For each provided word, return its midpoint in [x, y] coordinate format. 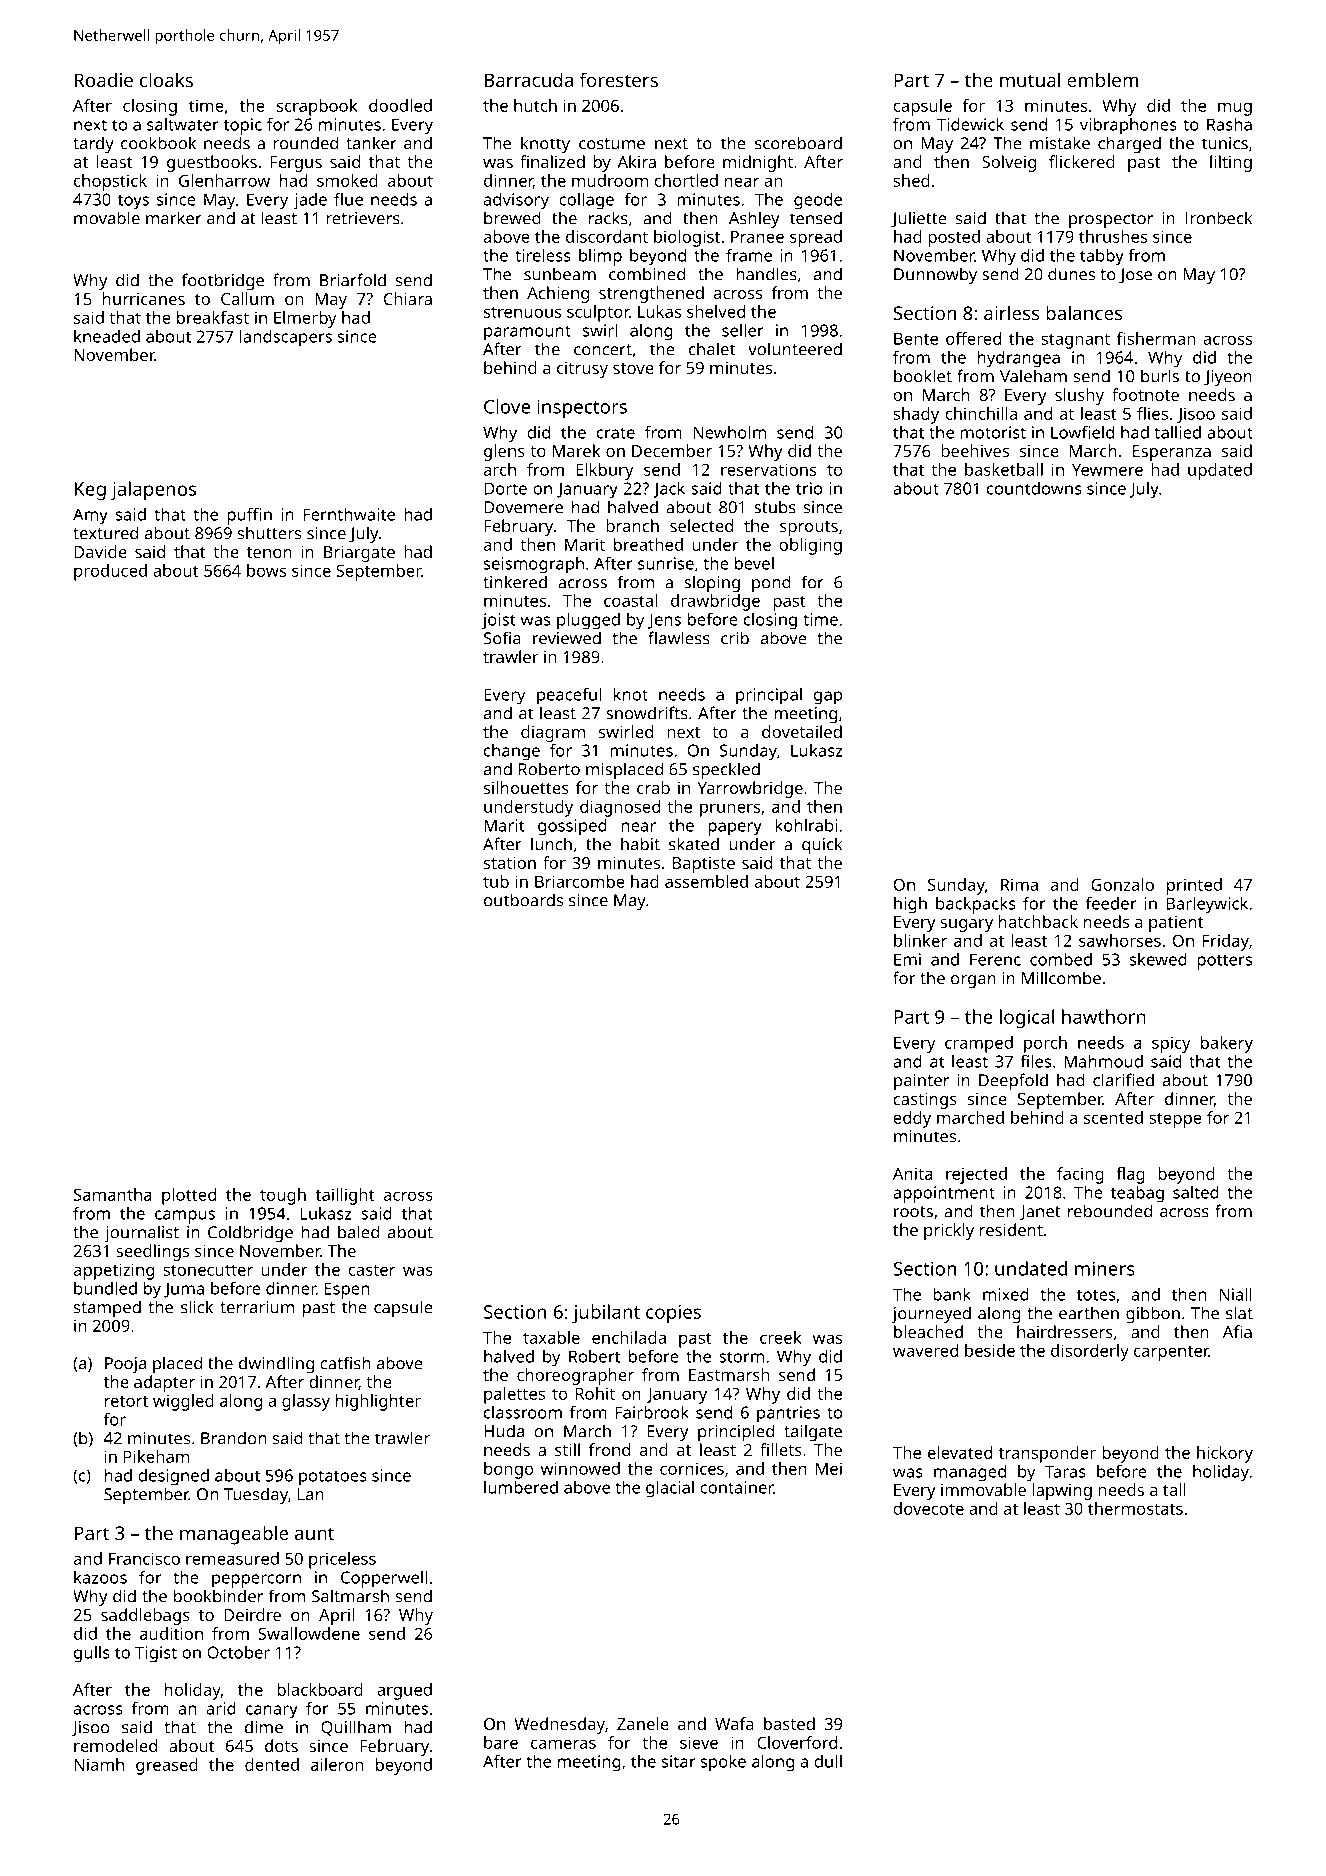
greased [167, 1766]
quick [822, 846]
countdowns [1034, 488]
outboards [523, 900]
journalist [141, 1233]
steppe [1175, 1120]
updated [1220, 471]
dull [828, 1761]
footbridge [223, 281]
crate [616, 433]
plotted [189, 1196]
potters [1224, 962]
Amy [90, 516]
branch [632, 525]
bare [501, 1742]
